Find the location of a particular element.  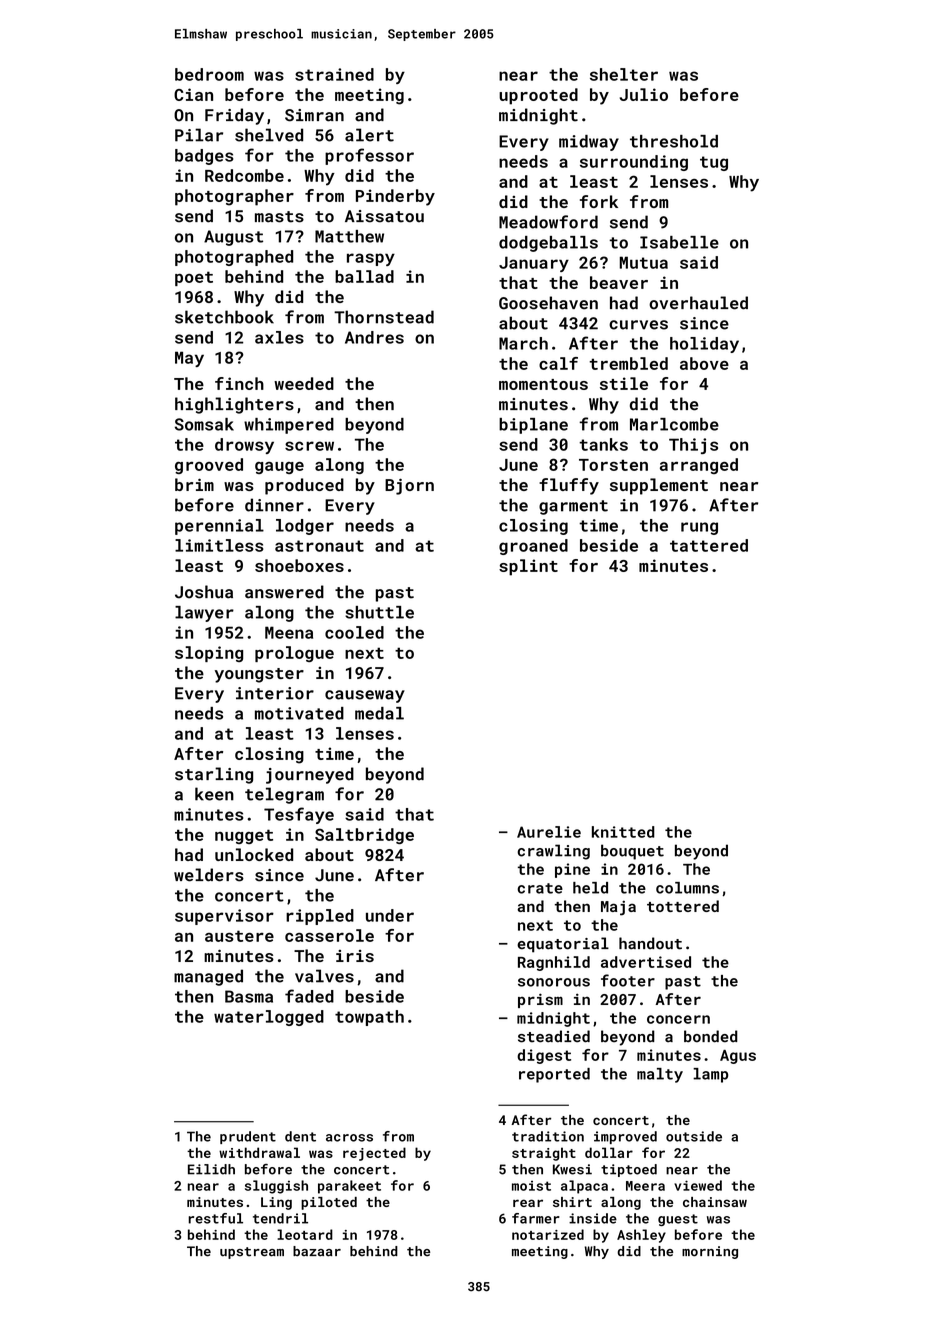

Thornstead is located at coordinates (384, 317).
